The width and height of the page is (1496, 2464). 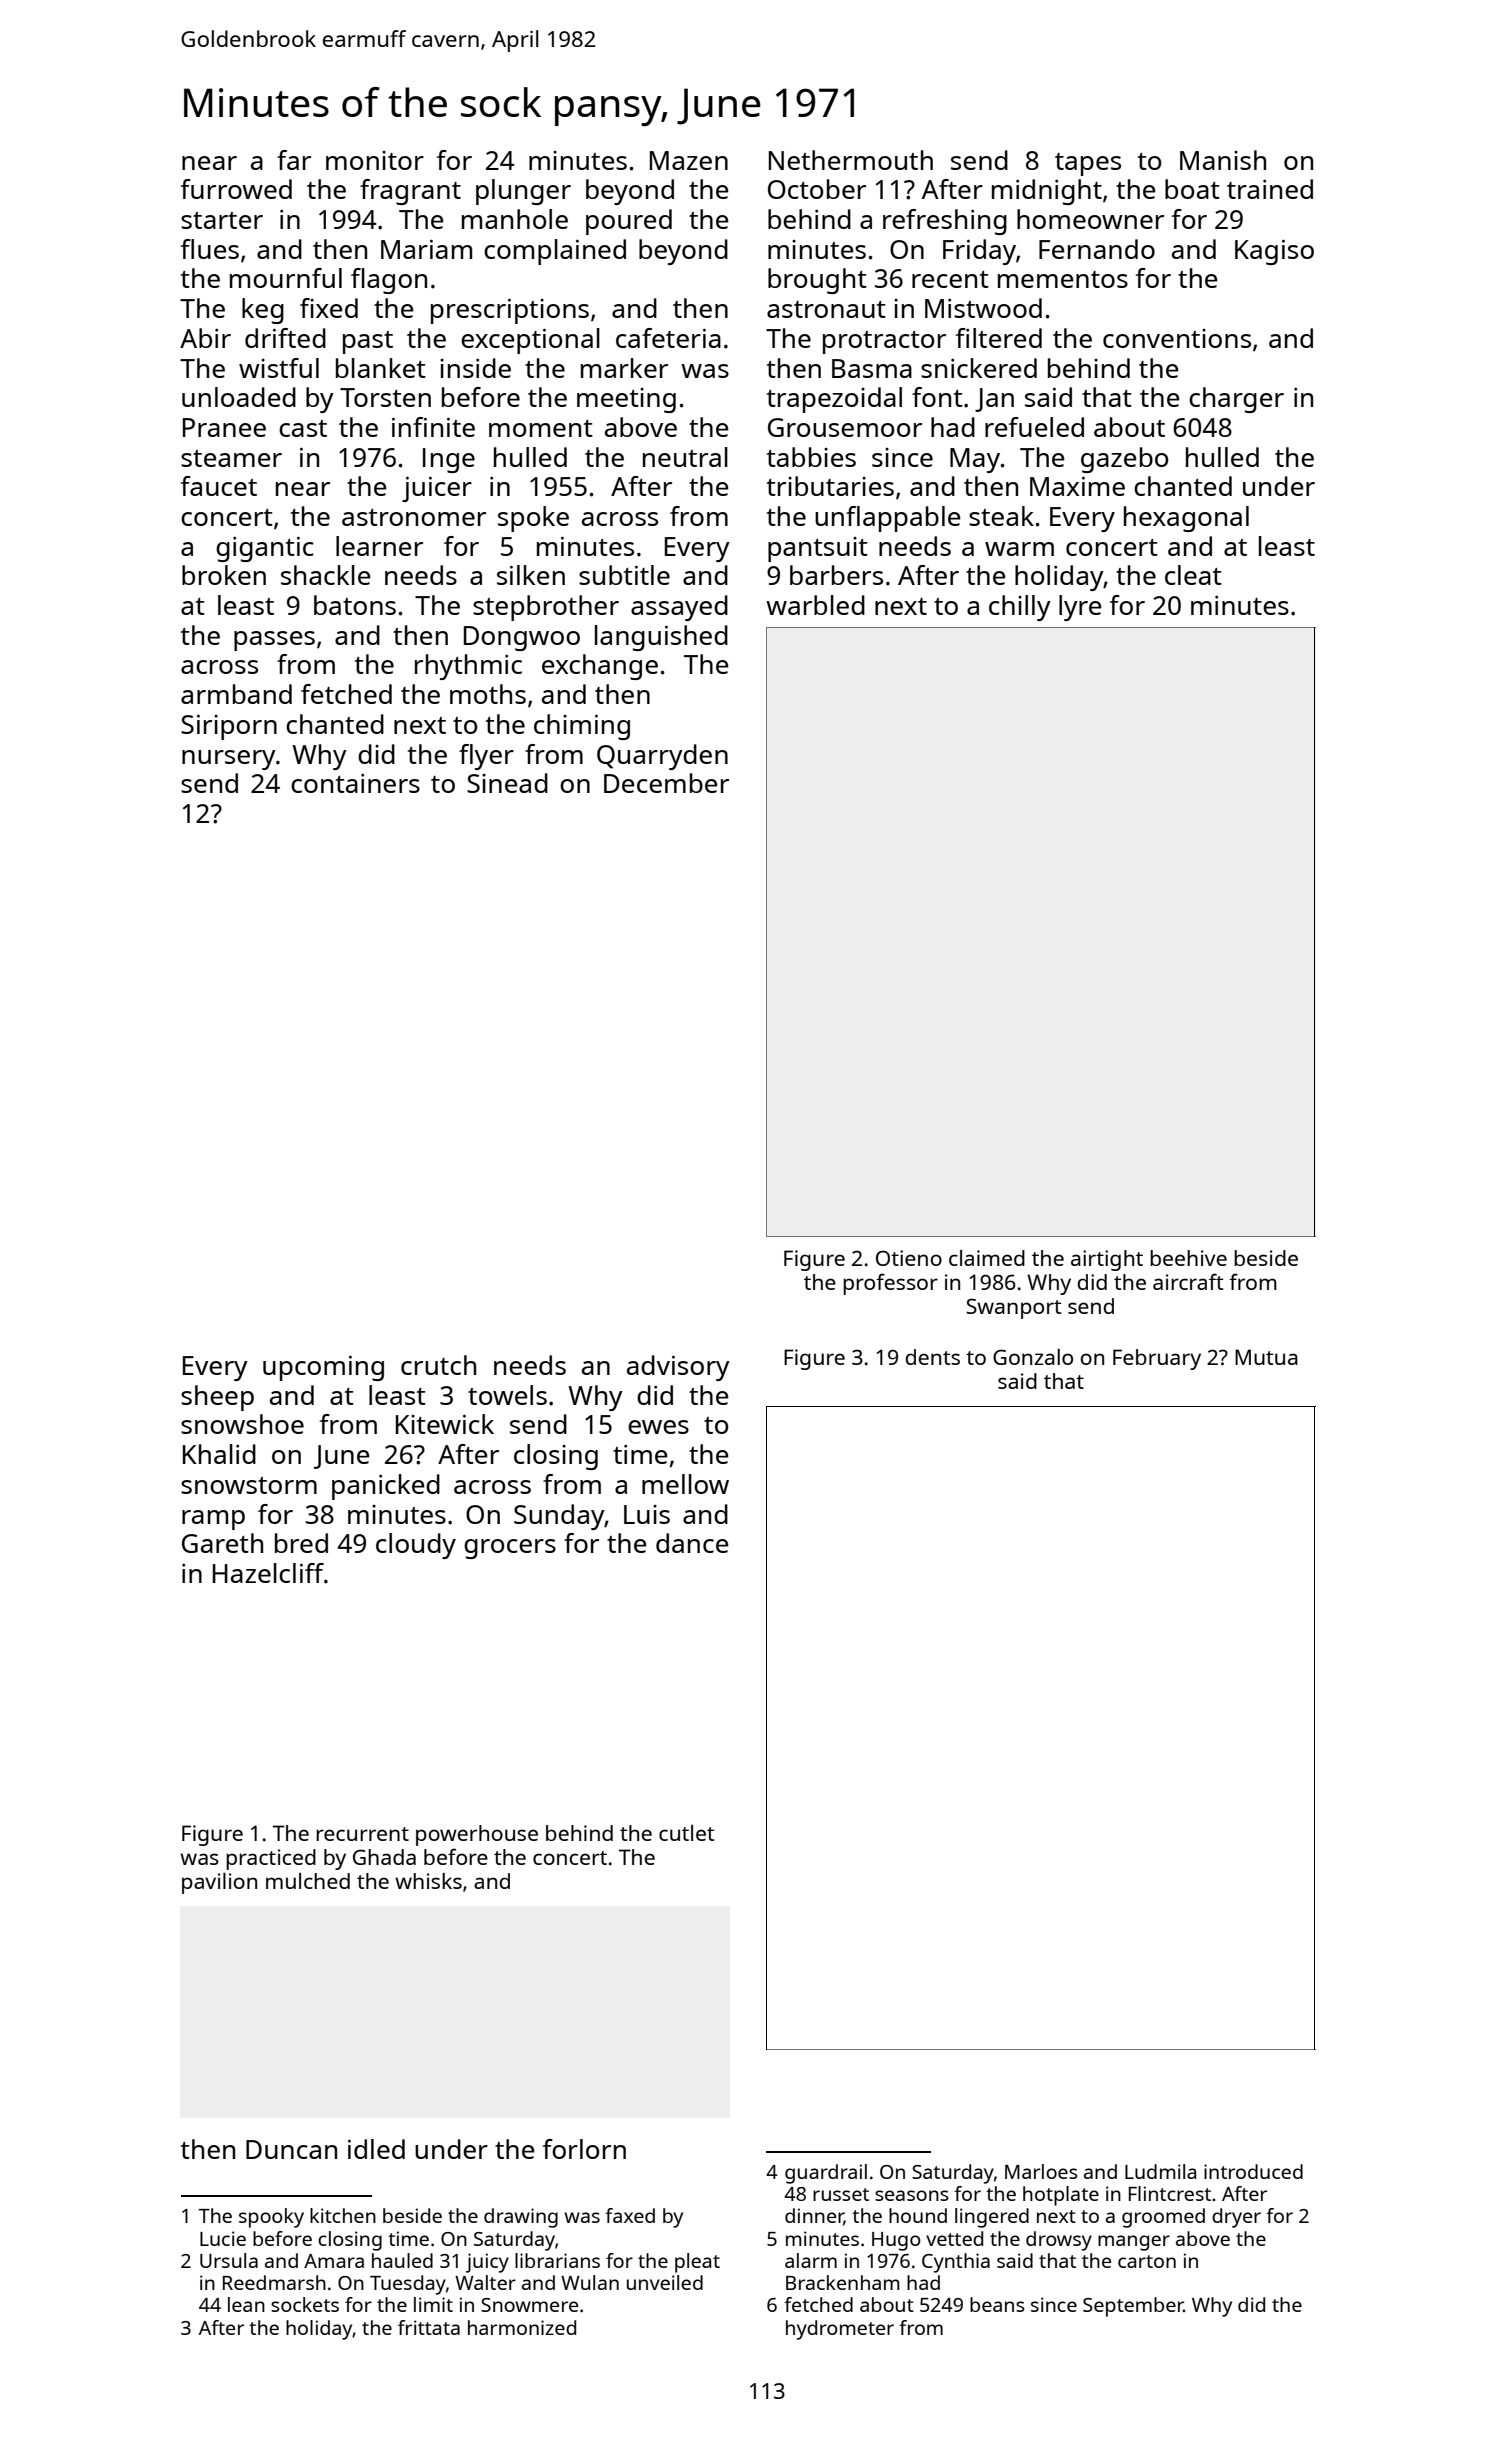 What do you see at coordinates (933, 1357) in the page?
I see `dents` at bounding box center [933, 1357].
